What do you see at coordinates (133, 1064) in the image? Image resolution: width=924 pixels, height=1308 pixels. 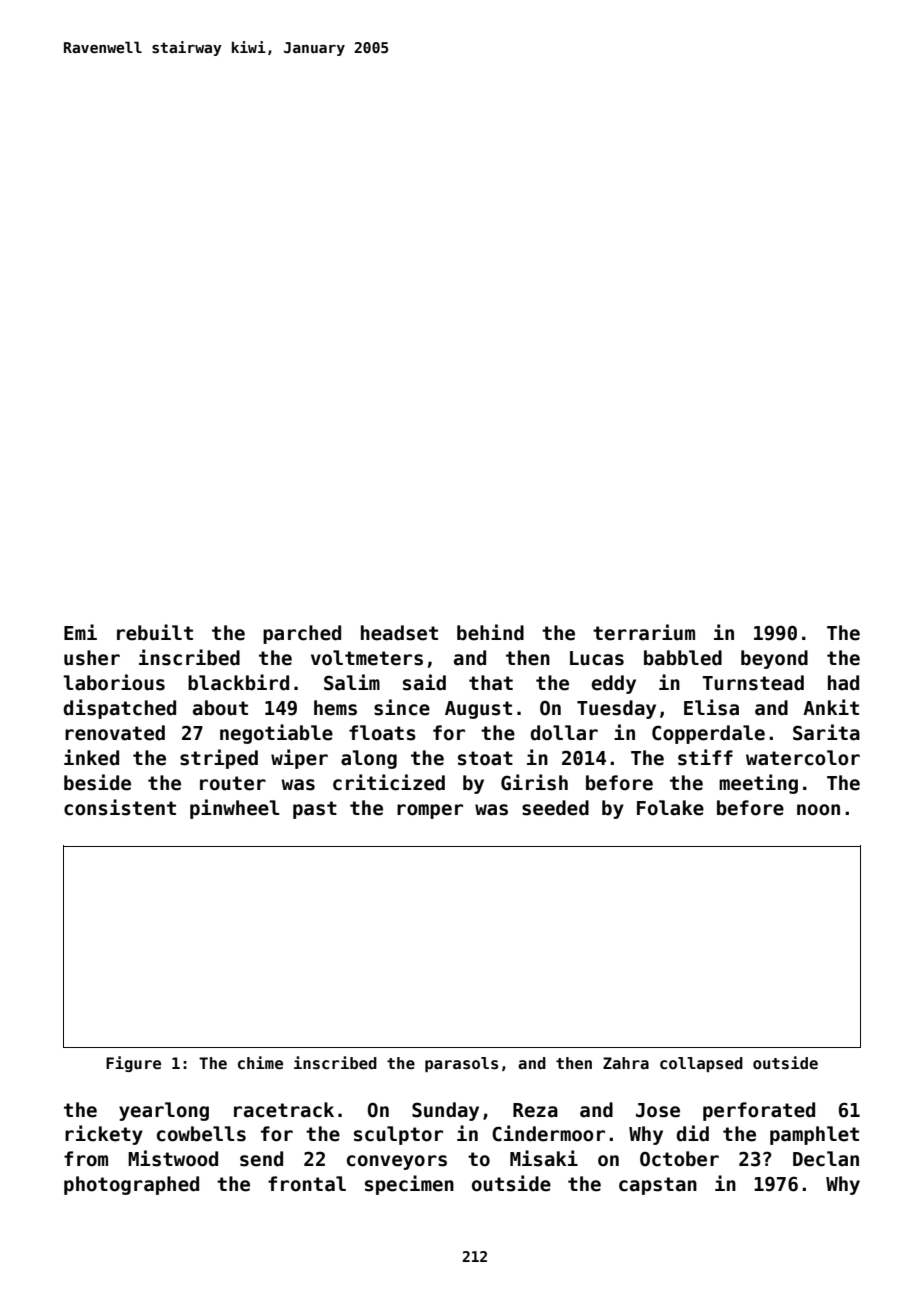 I see `Figure` at bounding box center [133, 1064].
